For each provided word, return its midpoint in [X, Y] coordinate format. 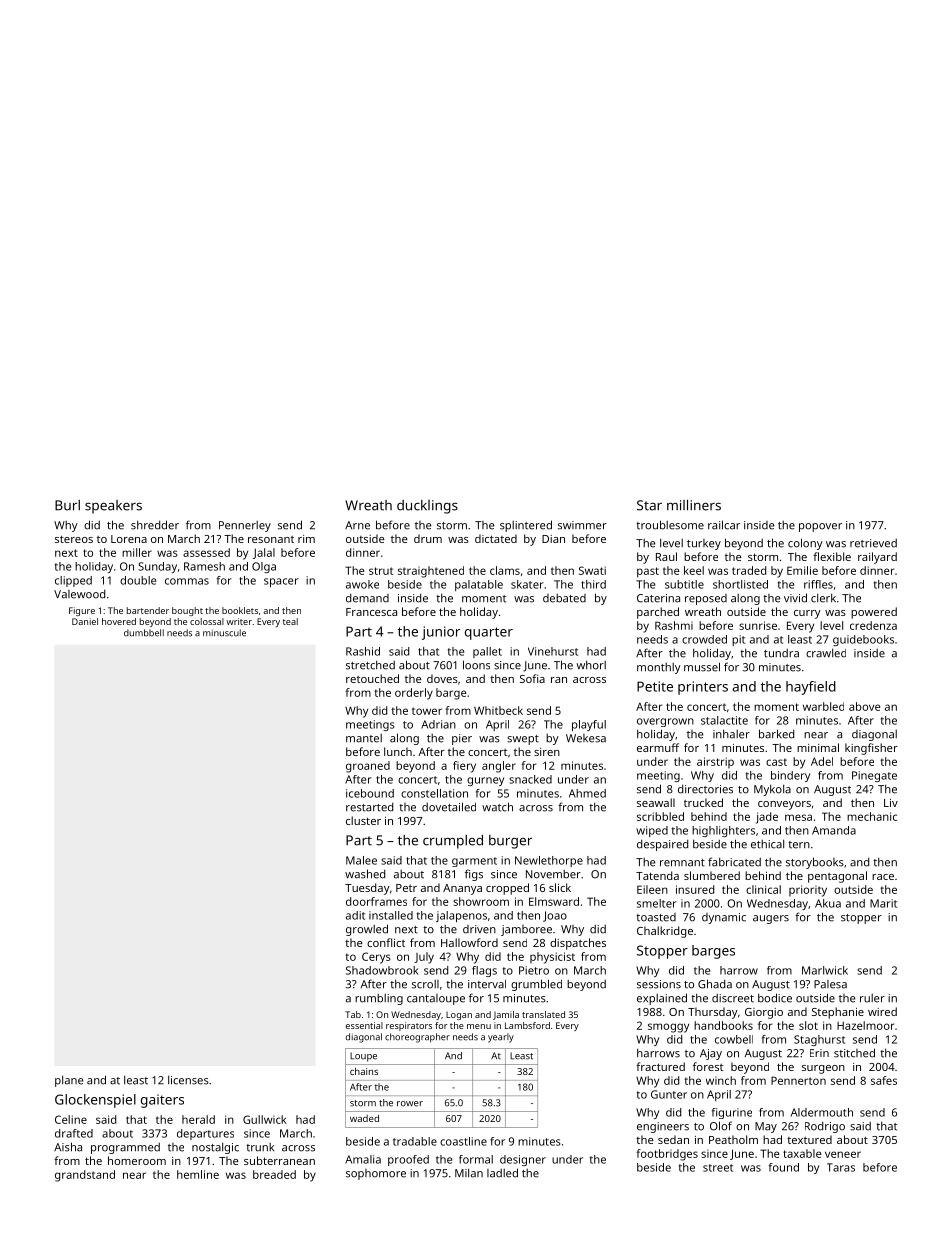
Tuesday [367, 889]
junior [441, 633]
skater [527, 584]
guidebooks [863, 640]
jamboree [526, 930]
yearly [501, 1038]
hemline [198, 1174]
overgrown [665, 722]
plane [69, 1081]
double [138, 580]
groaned [368, 767]
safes [884, 1080]
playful [589, 725]
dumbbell [144, 633]
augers [771, 919]
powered [874, 613]
